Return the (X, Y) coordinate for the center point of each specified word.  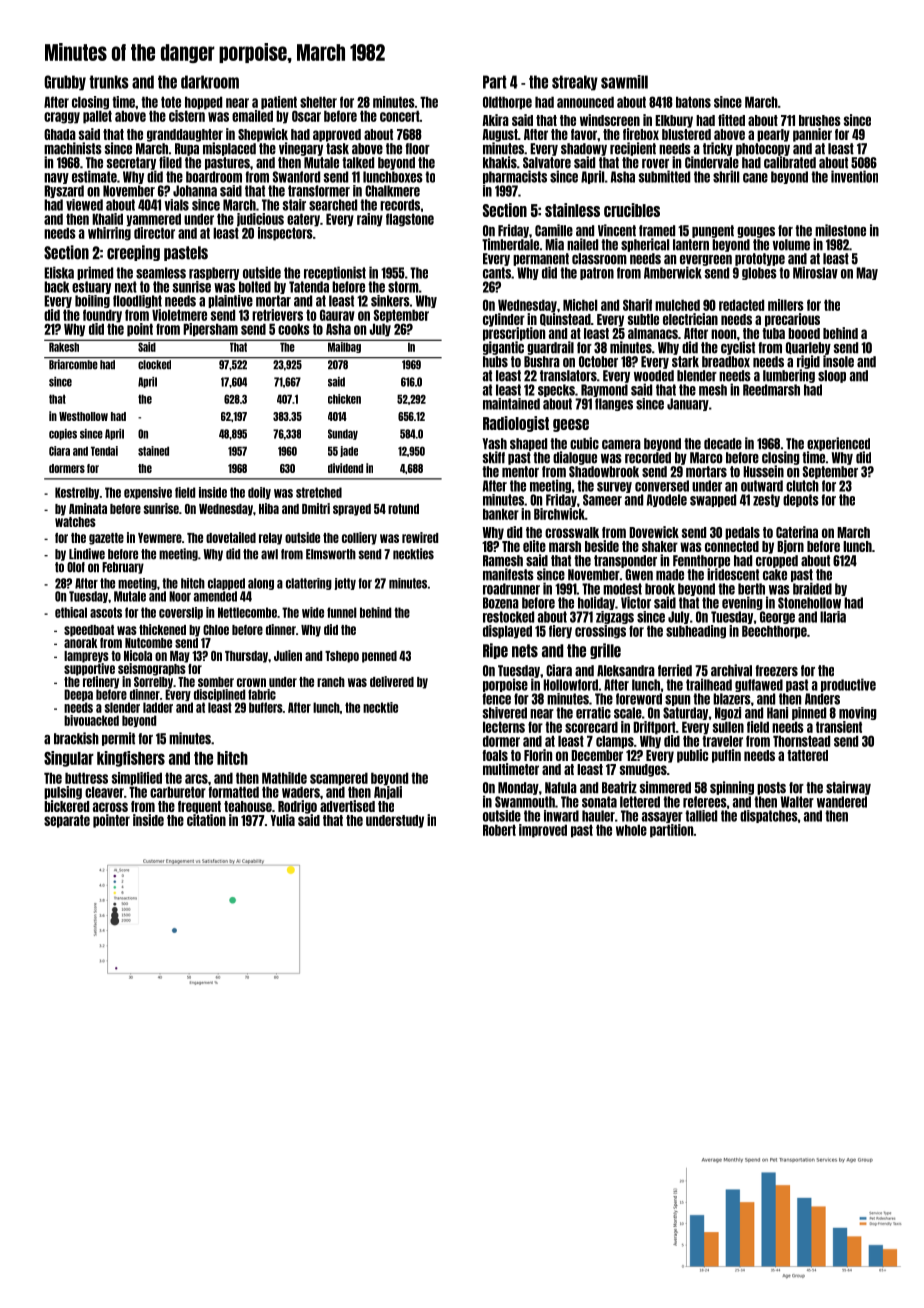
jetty (345, 584)
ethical (71, 612)
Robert (499, 830)
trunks (109, 82)
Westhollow (83, 416)
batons (693, 102)
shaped (528, 444)
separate (67, 821)
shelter (318, 102)
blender (697, 376)
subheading (696, 632)
